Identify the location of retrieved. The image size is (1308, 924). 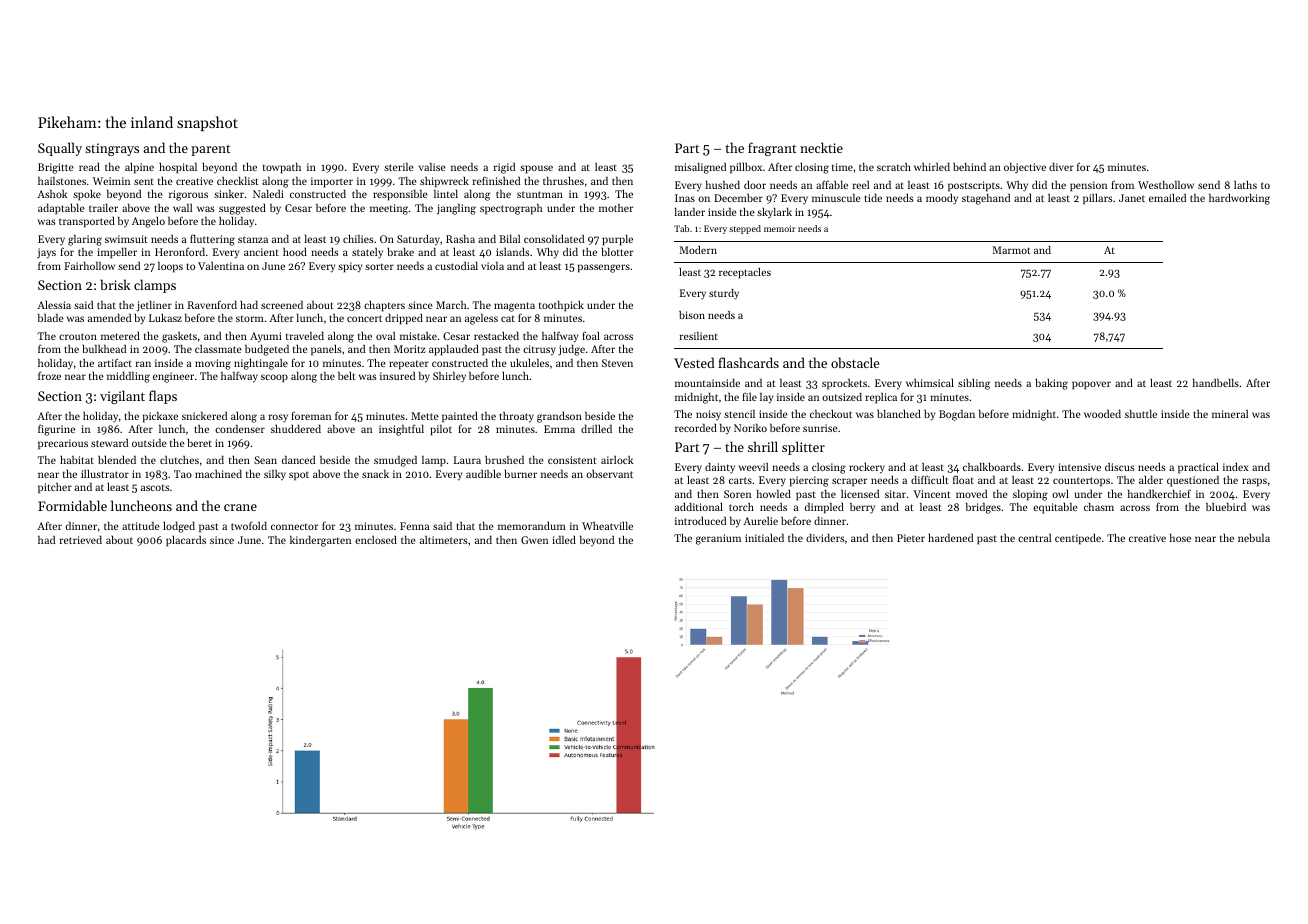
(81, 540).
